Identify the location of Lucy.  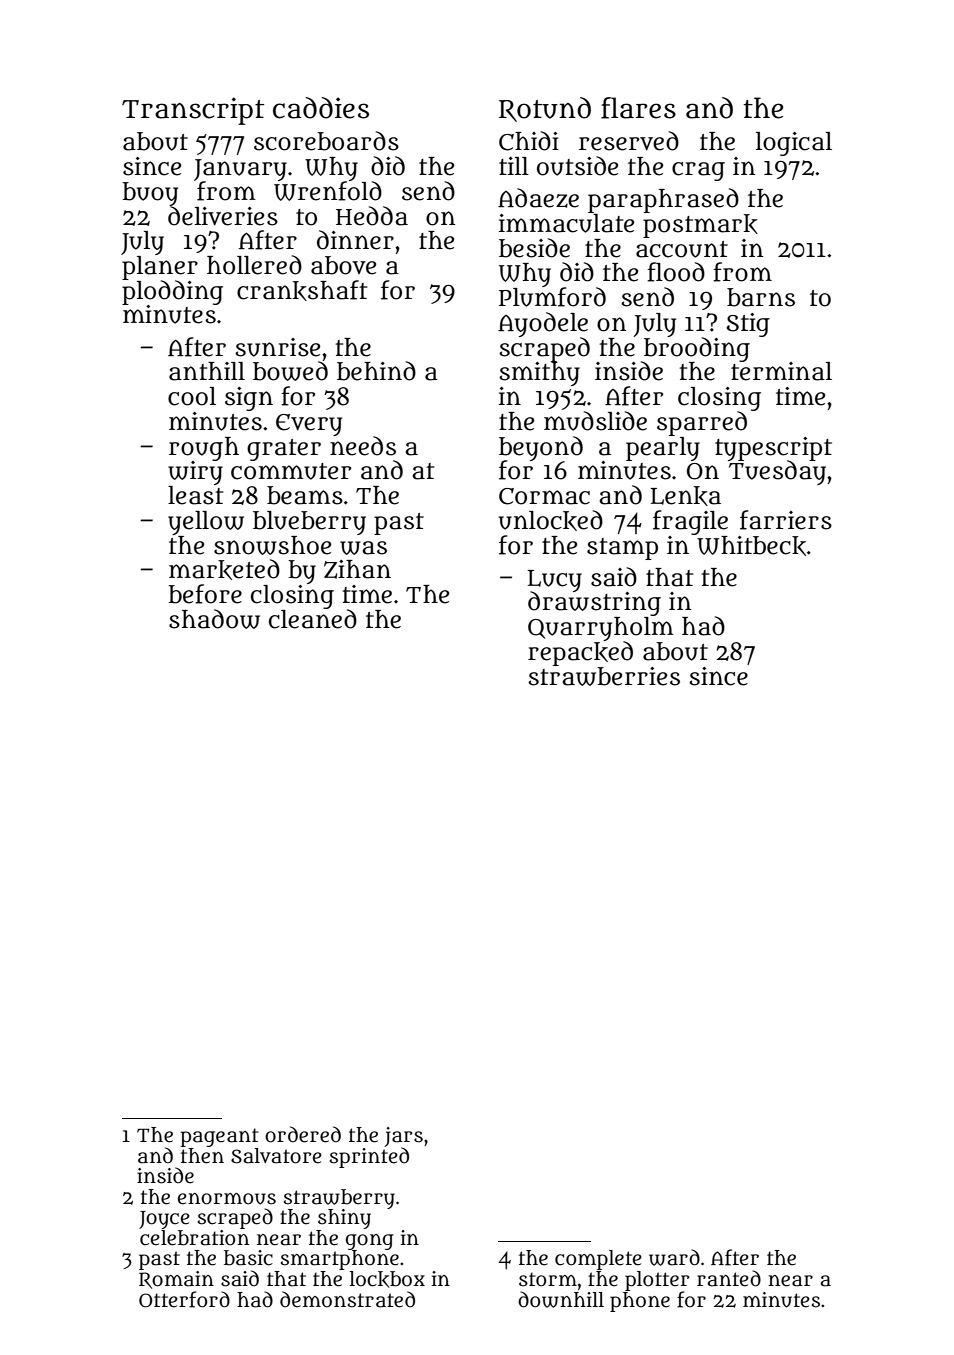
(554, 581).
